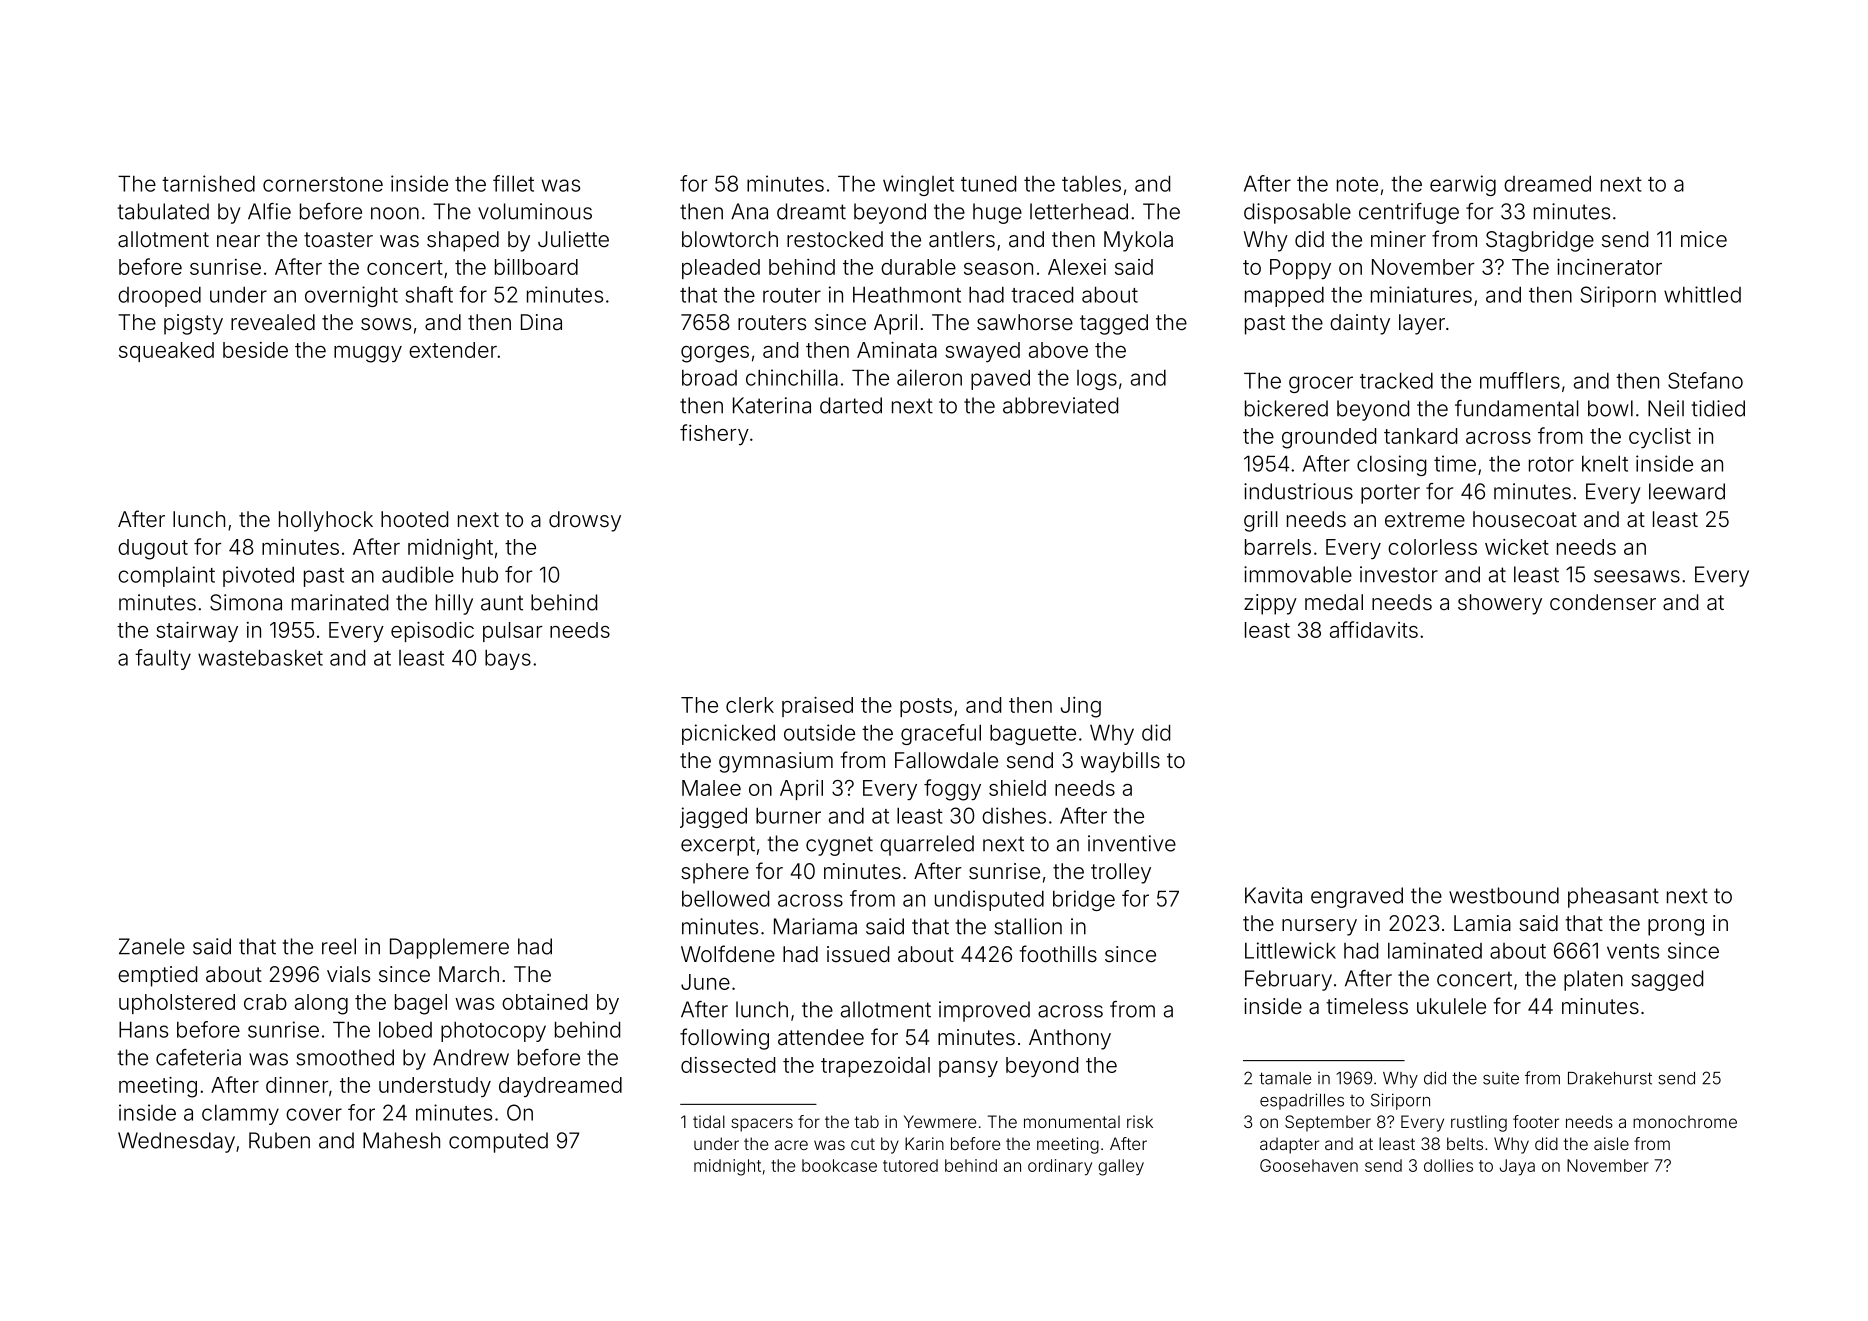 Image resolution: width=1868 pixels, height=1321 pixels. I want to click on winglet, so click(918, 185).
